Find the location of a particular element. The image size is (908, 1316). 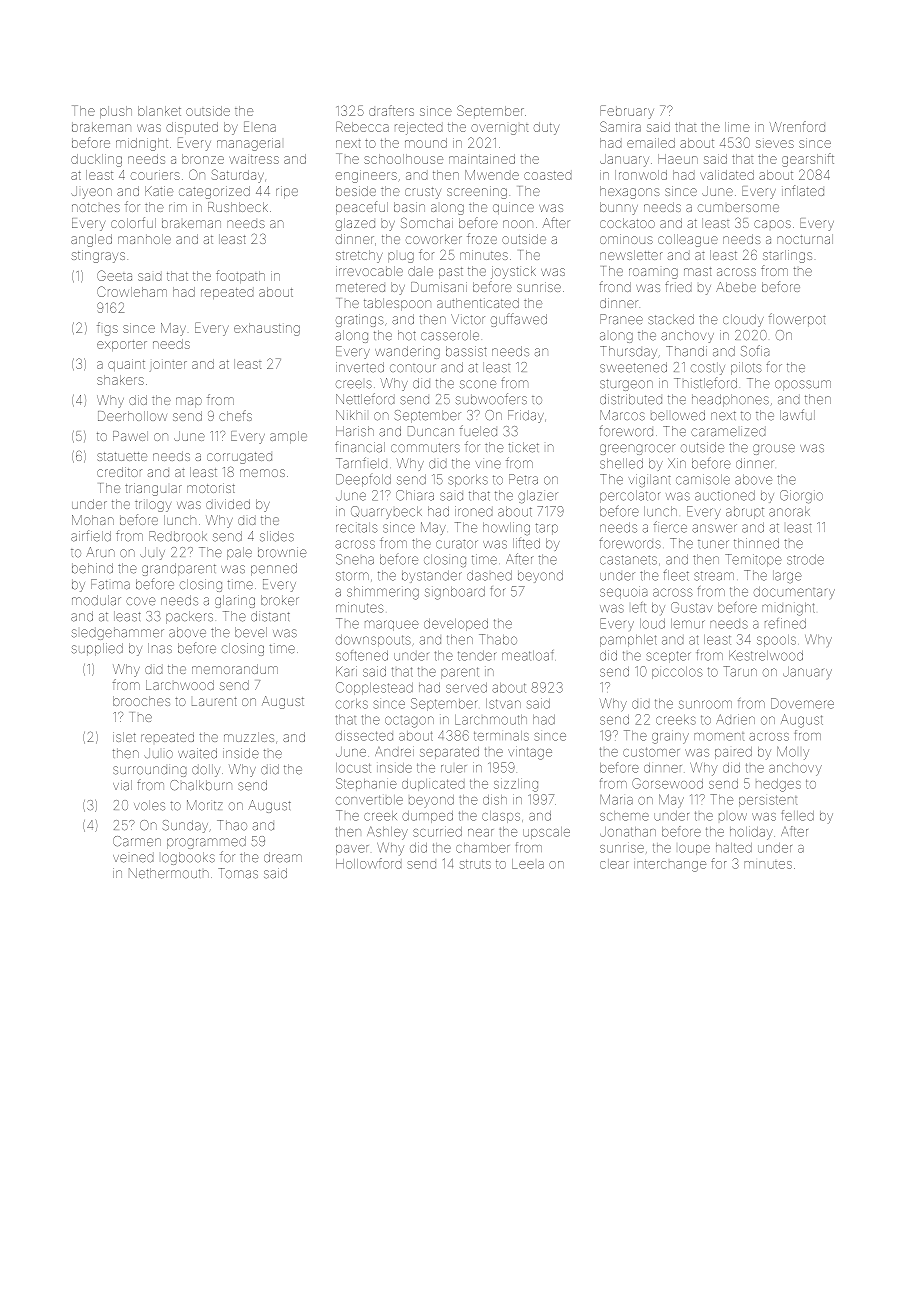

blanket is located at coordinates (159, 111).
